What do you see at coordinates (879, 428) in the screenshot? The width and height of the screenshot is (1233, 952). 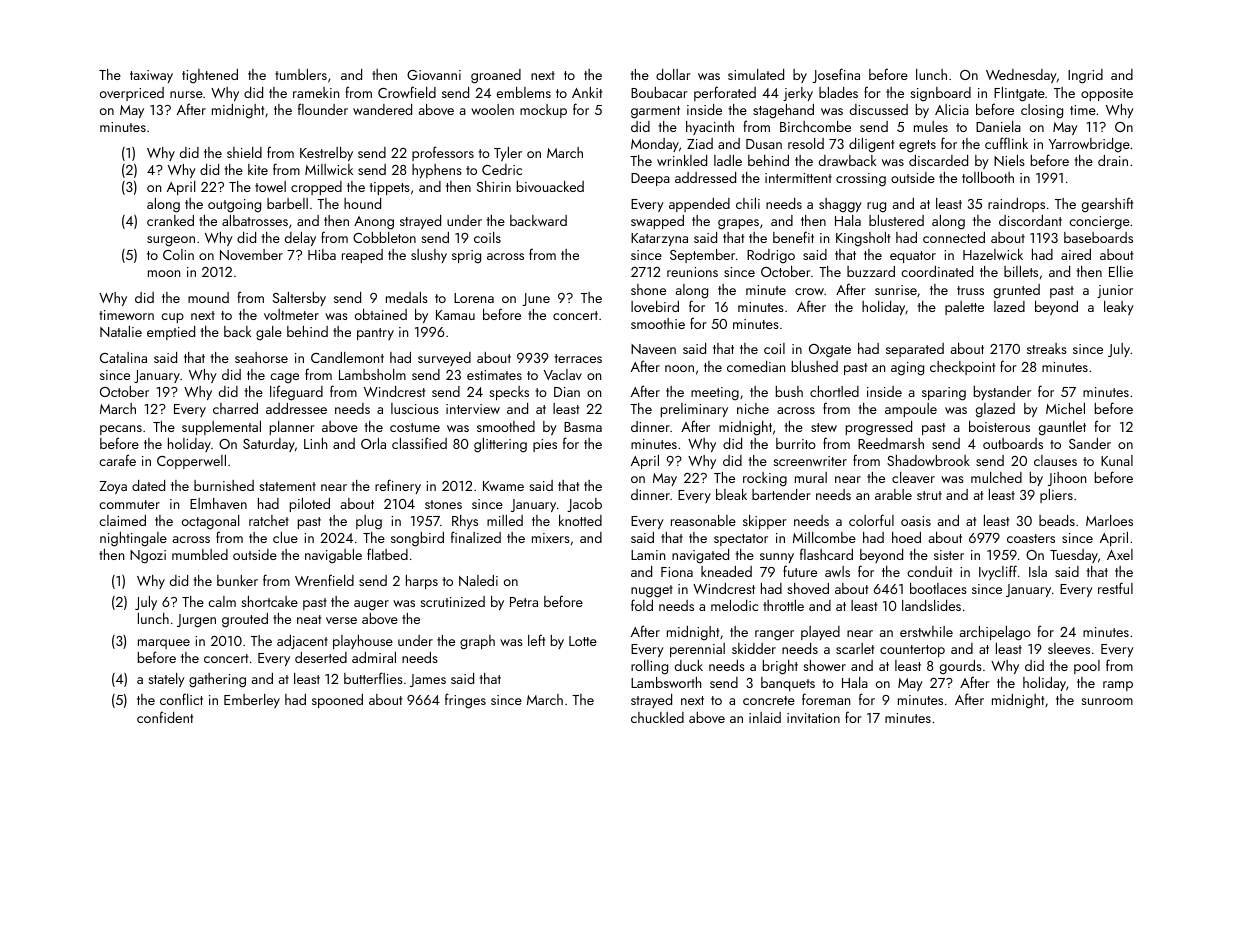 I see `progressed` at bounding box center [879, 428].
